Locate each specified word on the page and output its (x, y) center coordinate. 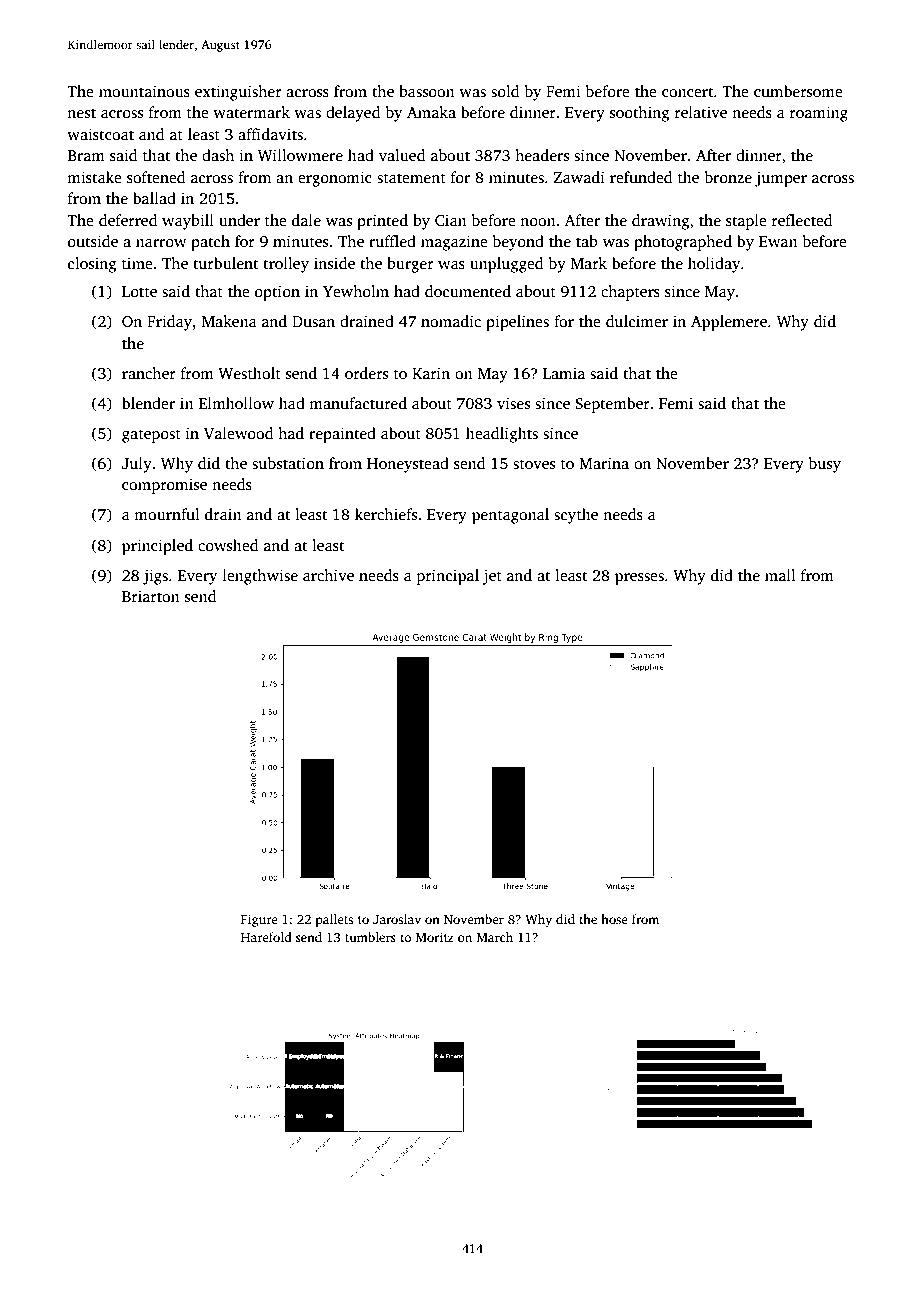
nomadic (451, 321)
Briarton (151, 596)
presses (639, 579)
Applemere (729, 323)
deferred (128, 220)
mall (780, 575)
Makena (229, 321)
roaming (819, 114)
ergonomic (335, 179)
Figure (259, 920)
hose (614, 919)
